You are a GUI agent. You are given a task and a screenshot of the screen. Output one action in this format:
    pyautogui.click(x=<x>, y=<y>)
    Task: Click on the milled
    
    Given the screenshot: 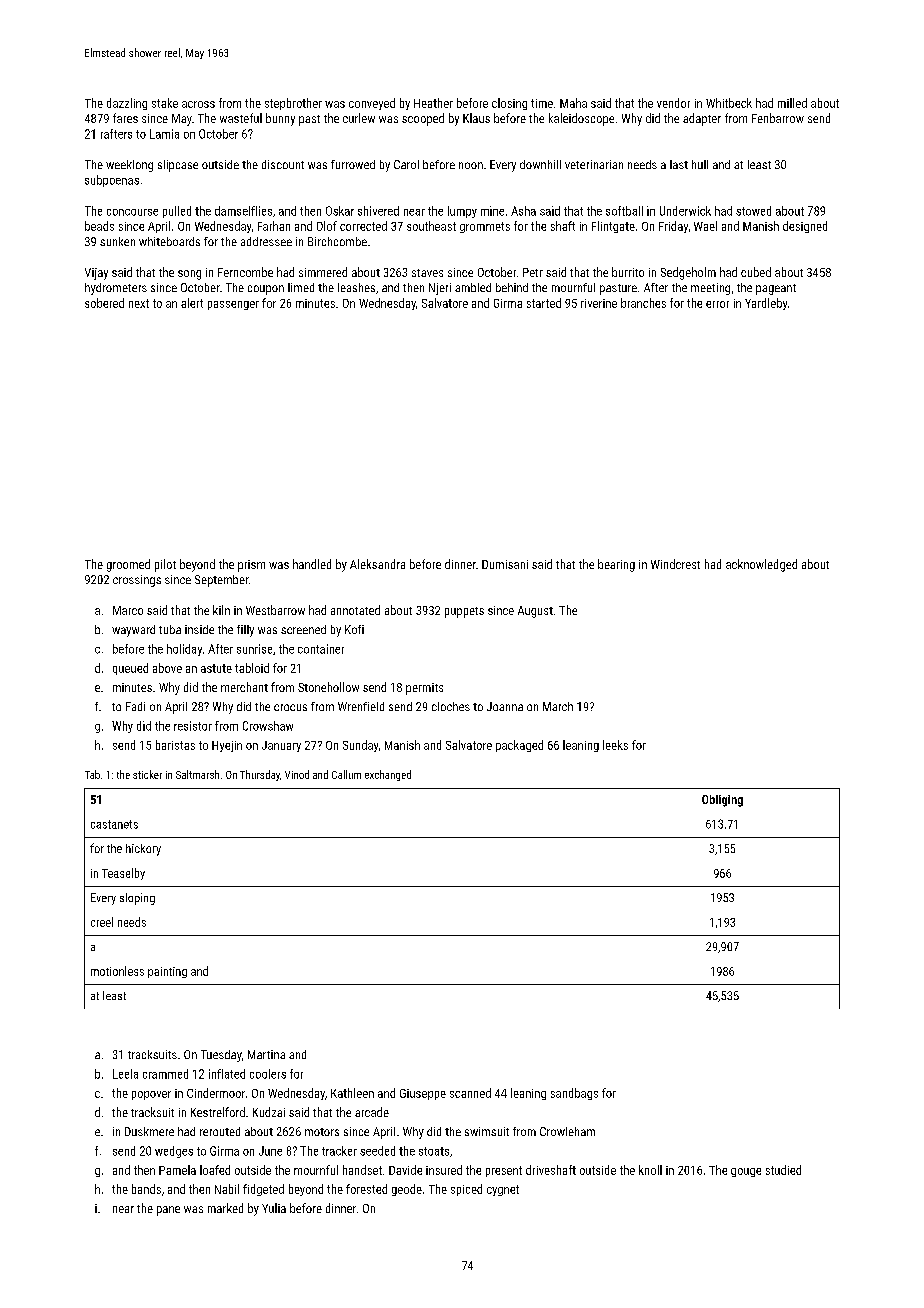 What is the action you would take?
    pyautogui.click(x=792, y=103)
